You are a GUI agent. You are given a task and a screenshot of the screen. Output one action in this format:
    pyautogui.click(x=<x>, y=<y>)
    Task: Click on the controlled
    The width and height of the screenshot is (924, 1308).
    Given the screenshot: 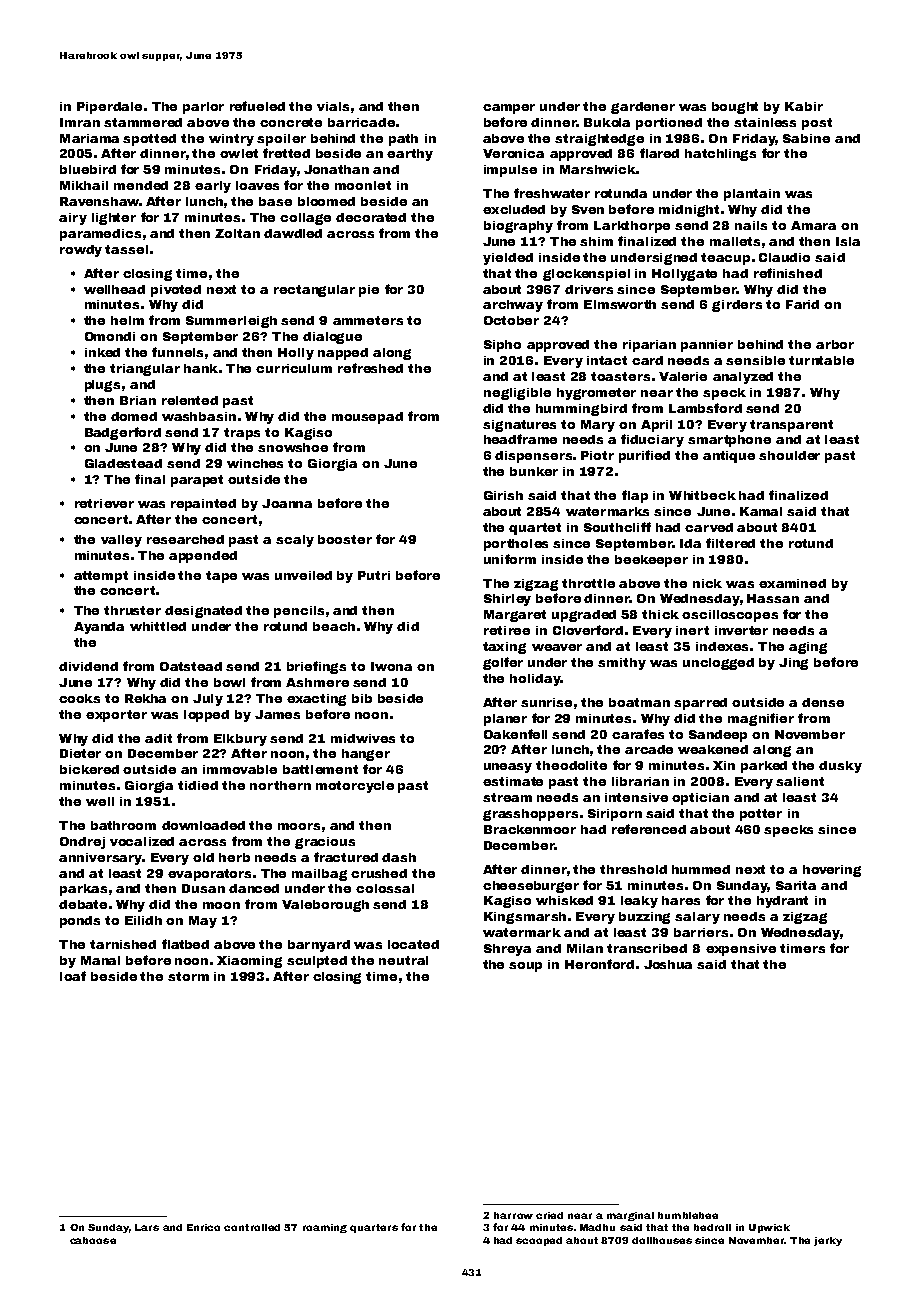 What is the action you would take?
    pyautogui.click(x=252, y=1227)
